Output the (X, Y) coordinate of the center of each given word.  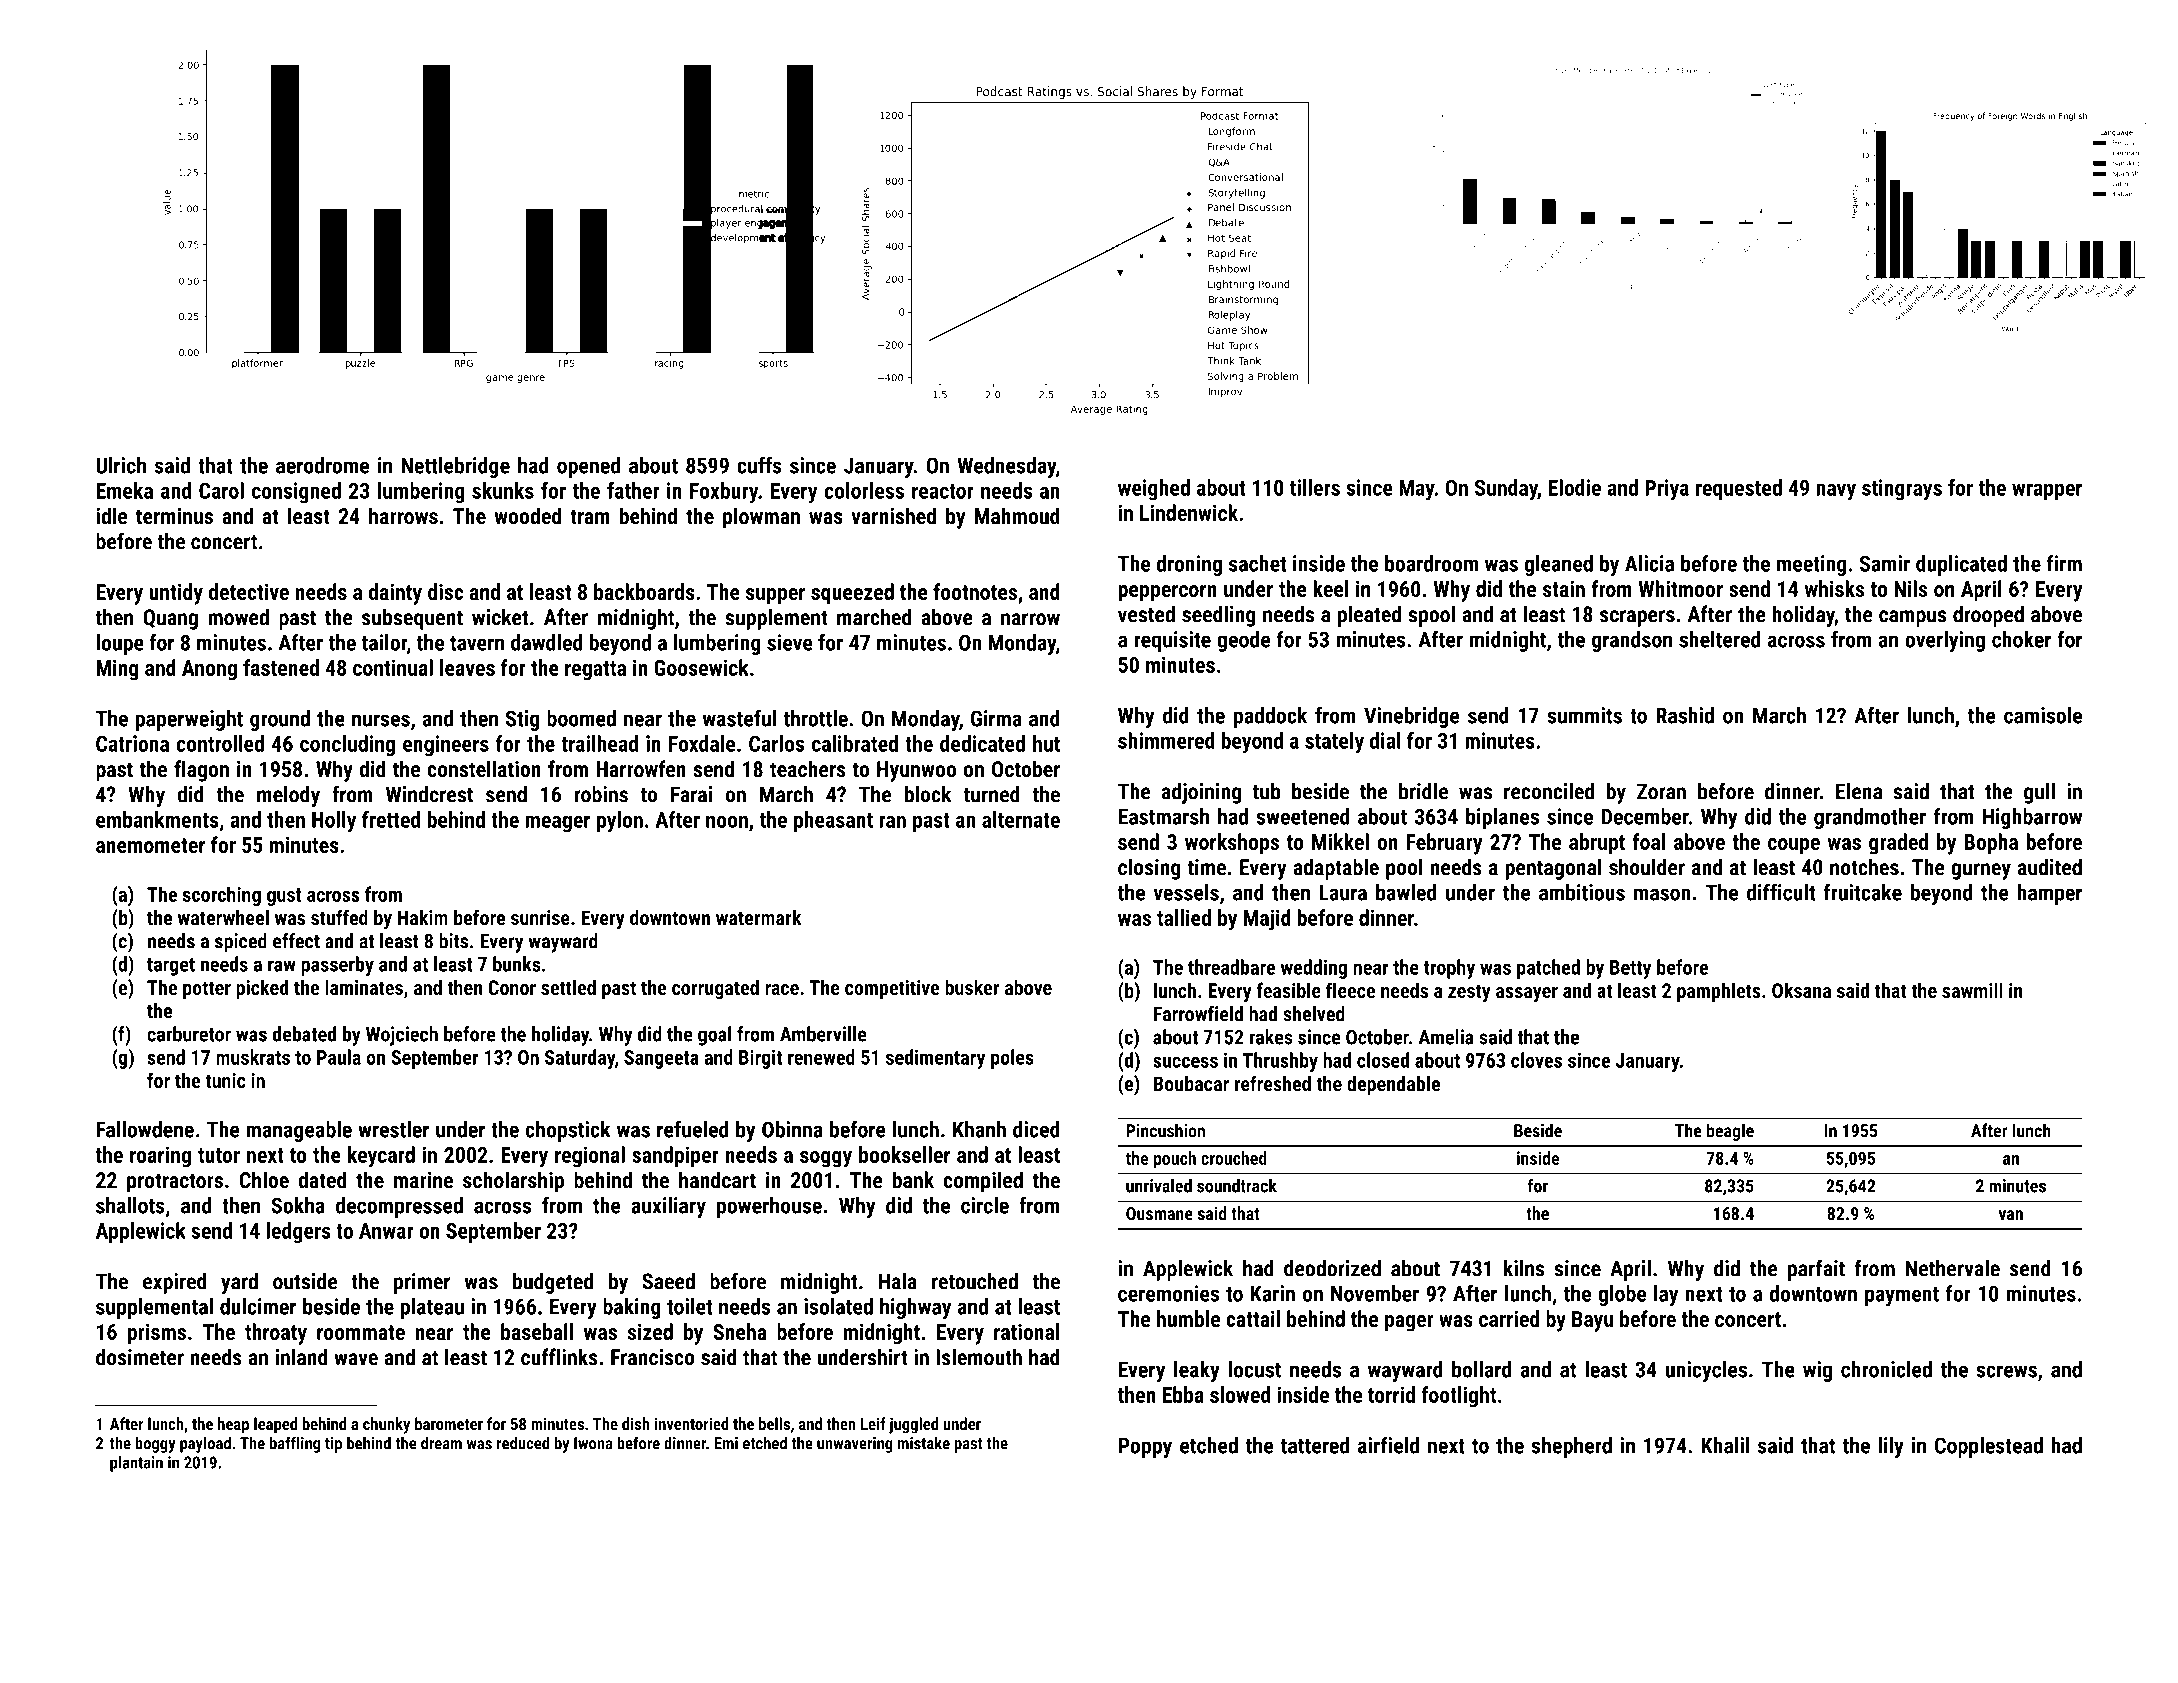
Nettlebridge (456, 467)
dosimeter (140, 1357)
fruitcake (1862, 892)
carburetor (189, 1034)
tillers (1315, 487)
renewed (821, 1057)
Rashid (1685, 715)
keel (1330, 588)
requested (1739, 489)
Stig (522, 720)
